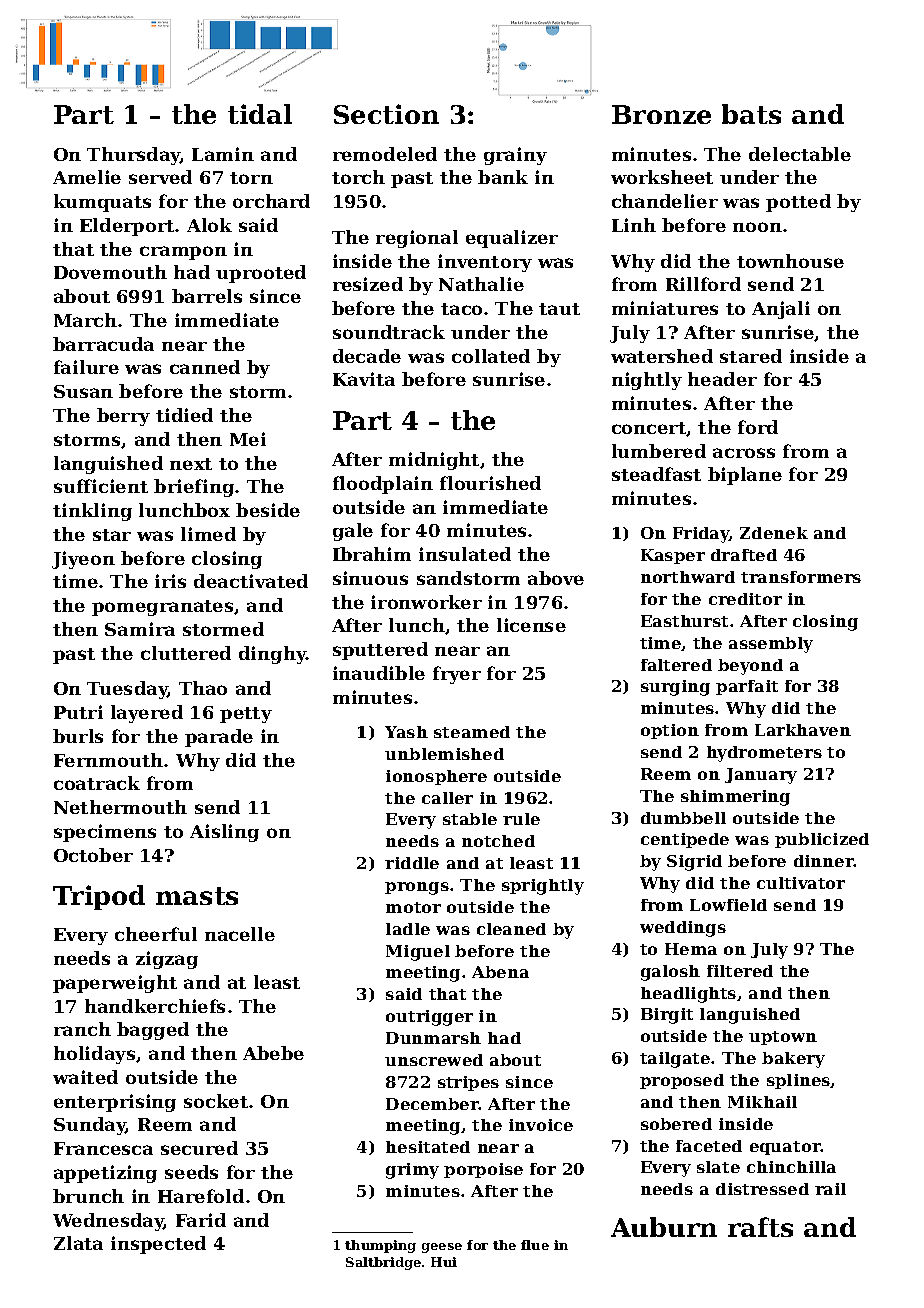  Describe the element at coordinates (535, 1245) in the screenshot. I see `flue` at that location.
